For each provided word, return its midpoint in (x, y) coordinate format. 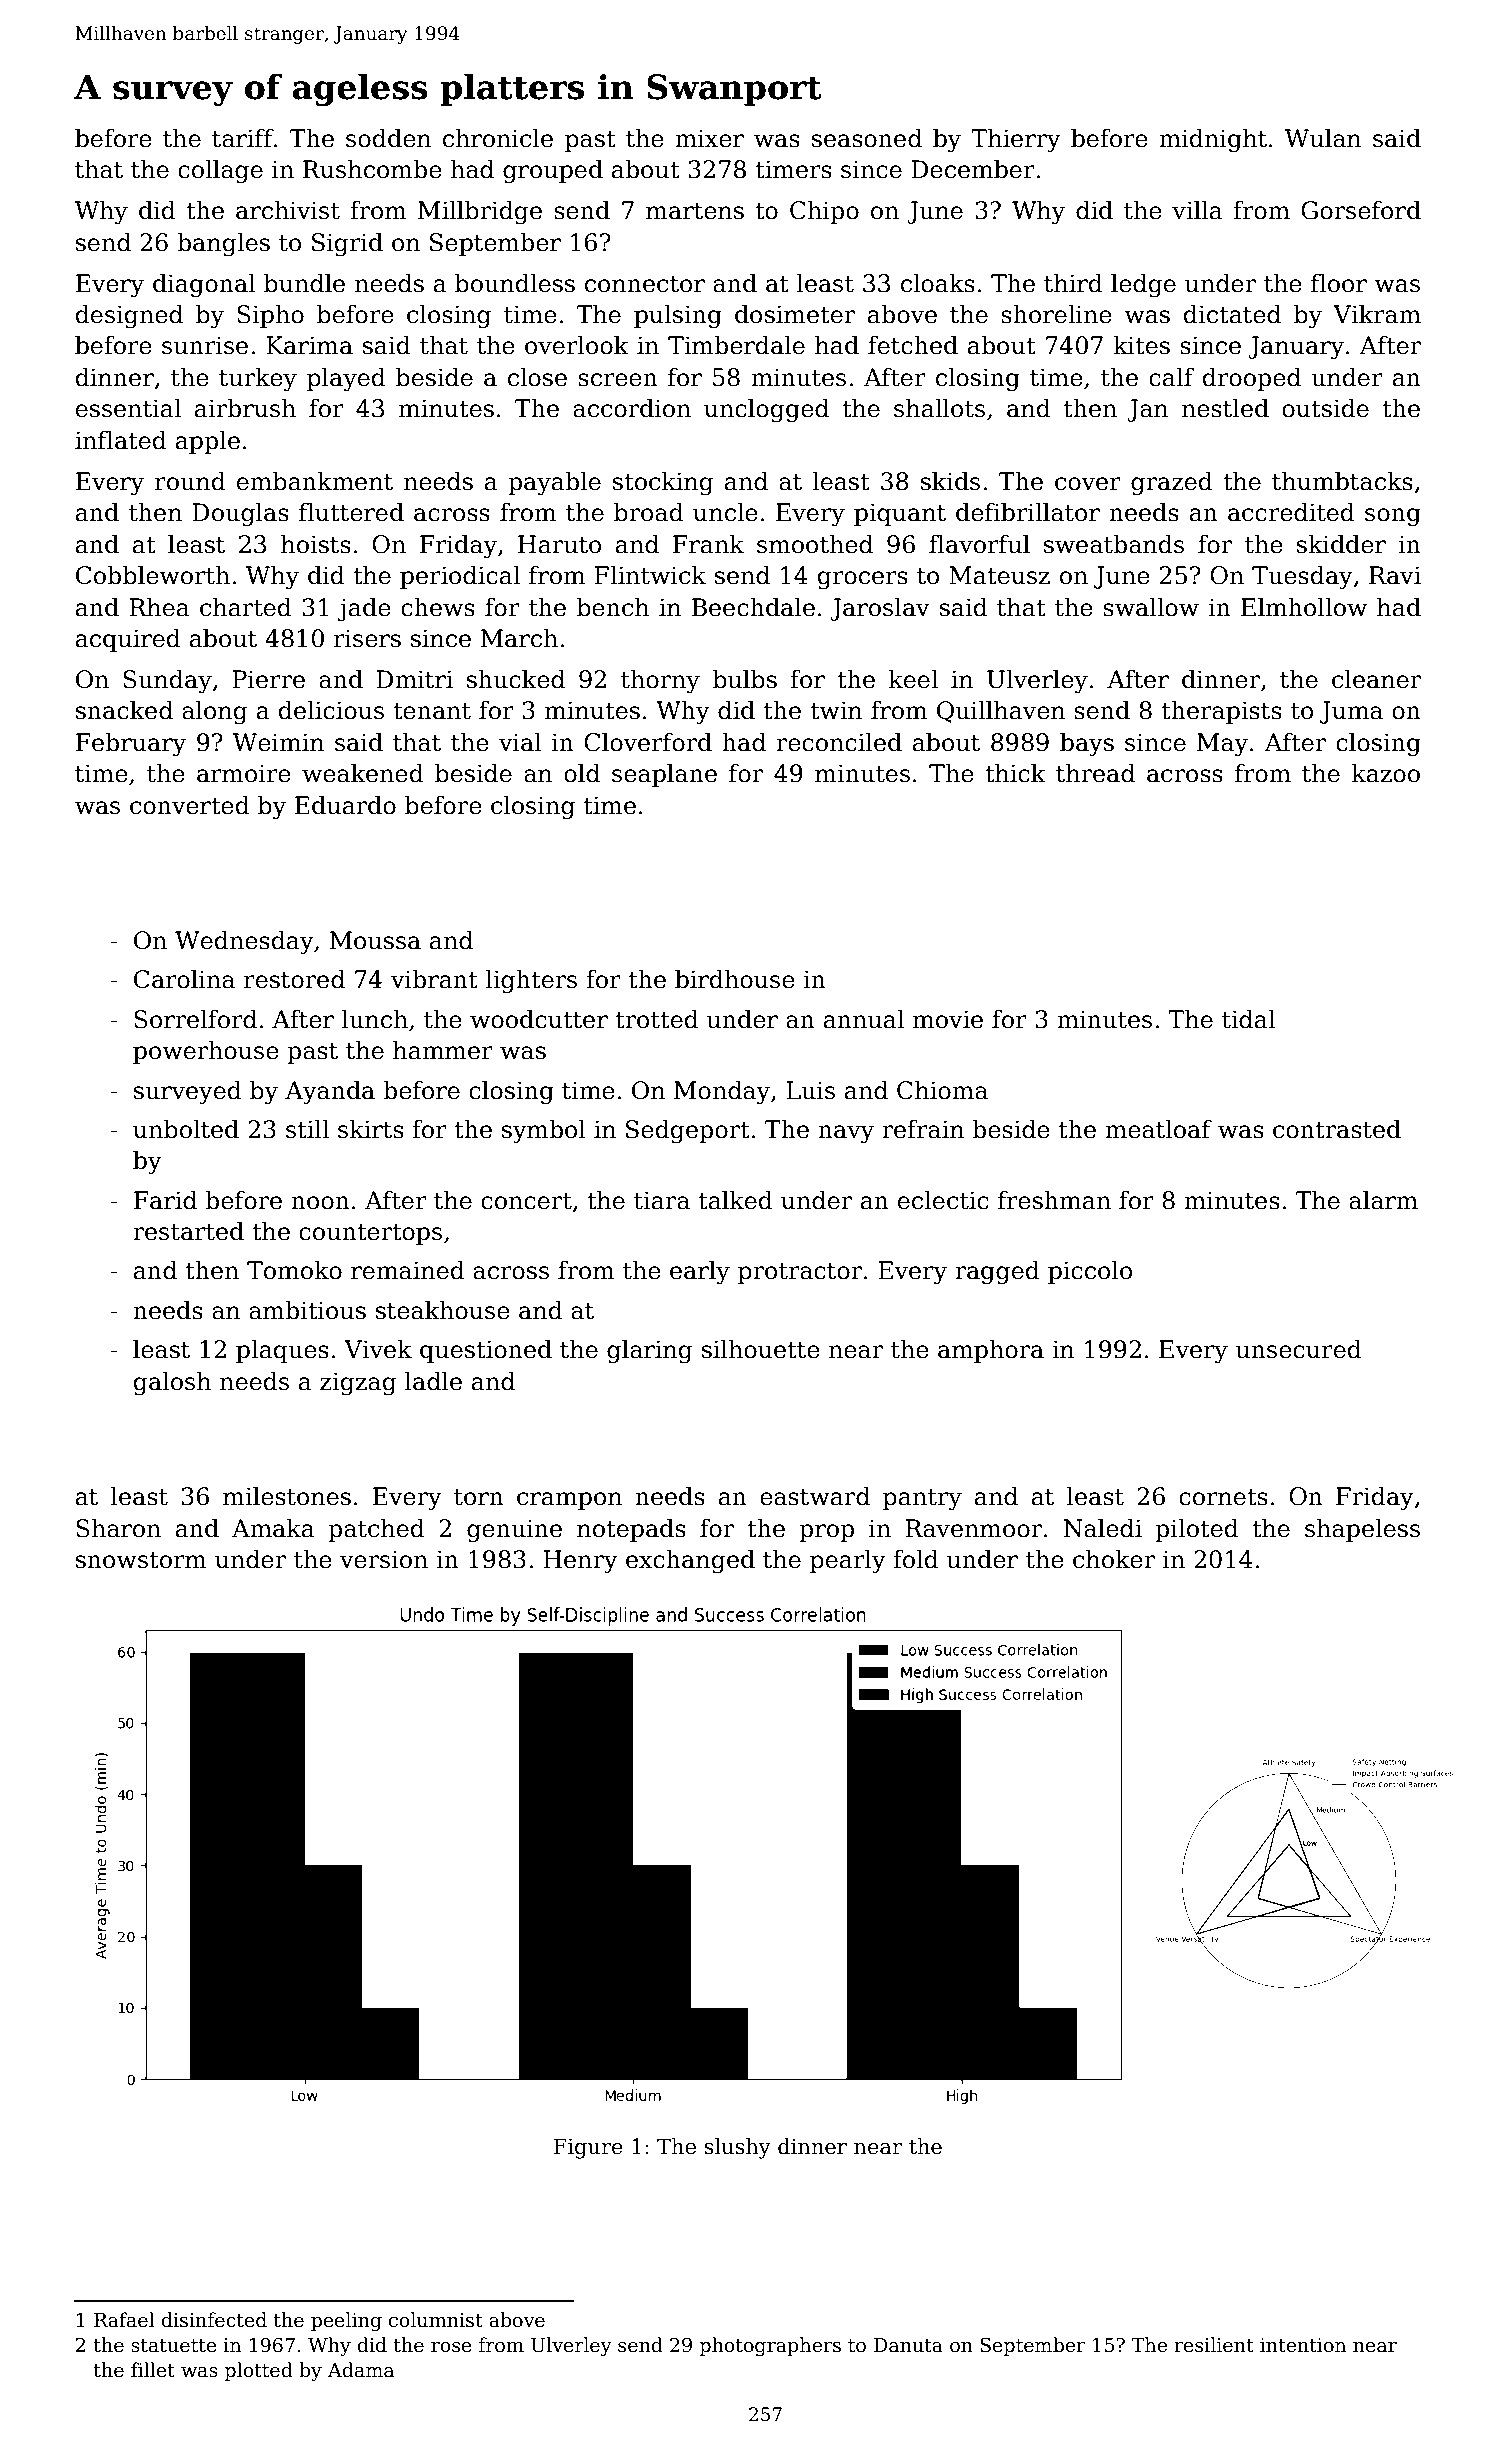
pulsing (678, 316)
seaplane (664, 775)
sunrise (205, 345)
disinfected (214, 2320)
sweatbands (1114, 544)
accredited (1291, 512)
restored (294, 979)
